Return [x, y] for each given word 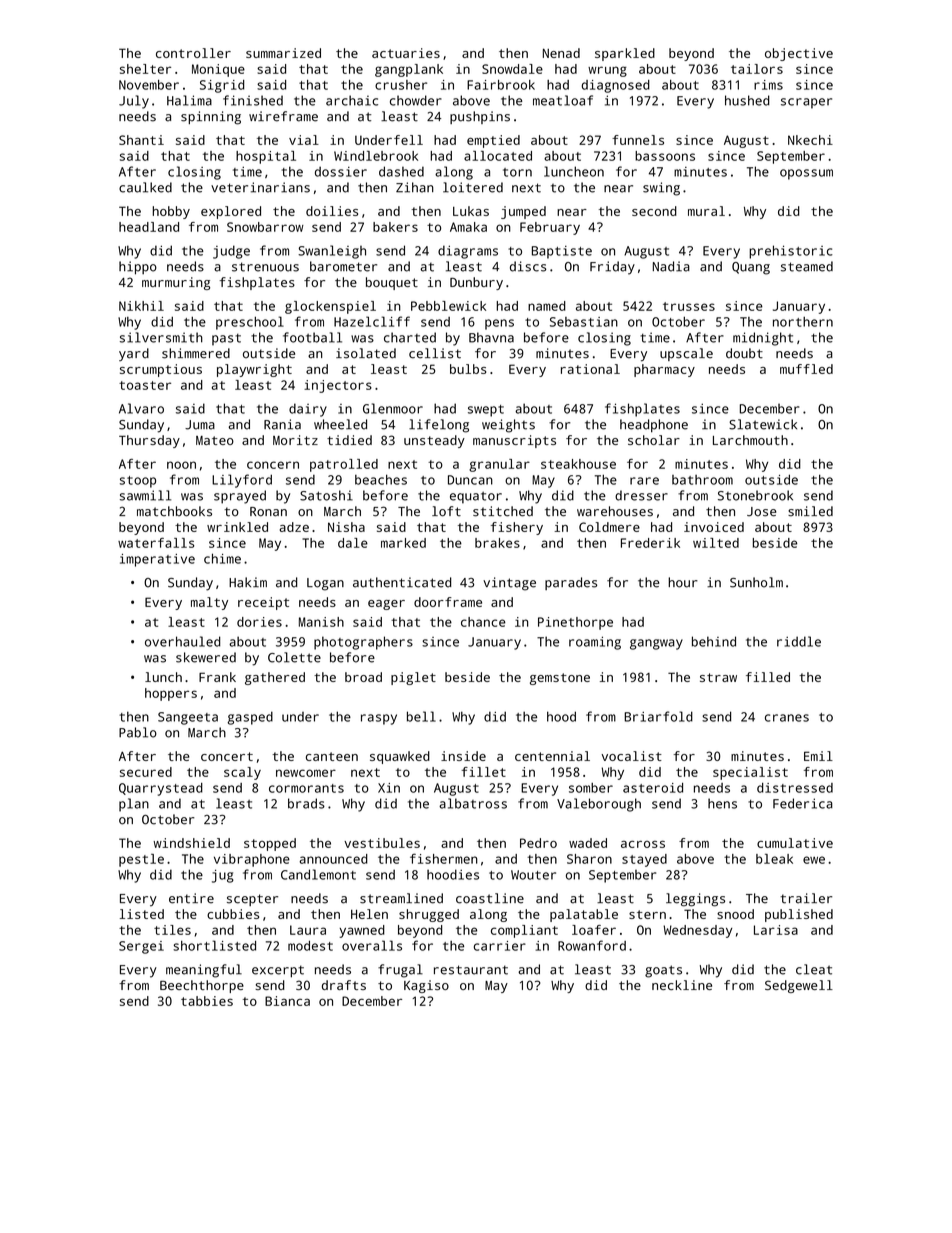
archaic [352, 100]
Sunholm [756, 582]
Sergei [141, 947]
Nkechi [810, 140]
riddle [799, 641]
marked [403, 543]
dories [259, 622]
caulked [145, 187]
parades [571, 583]
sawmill [145, 495]
